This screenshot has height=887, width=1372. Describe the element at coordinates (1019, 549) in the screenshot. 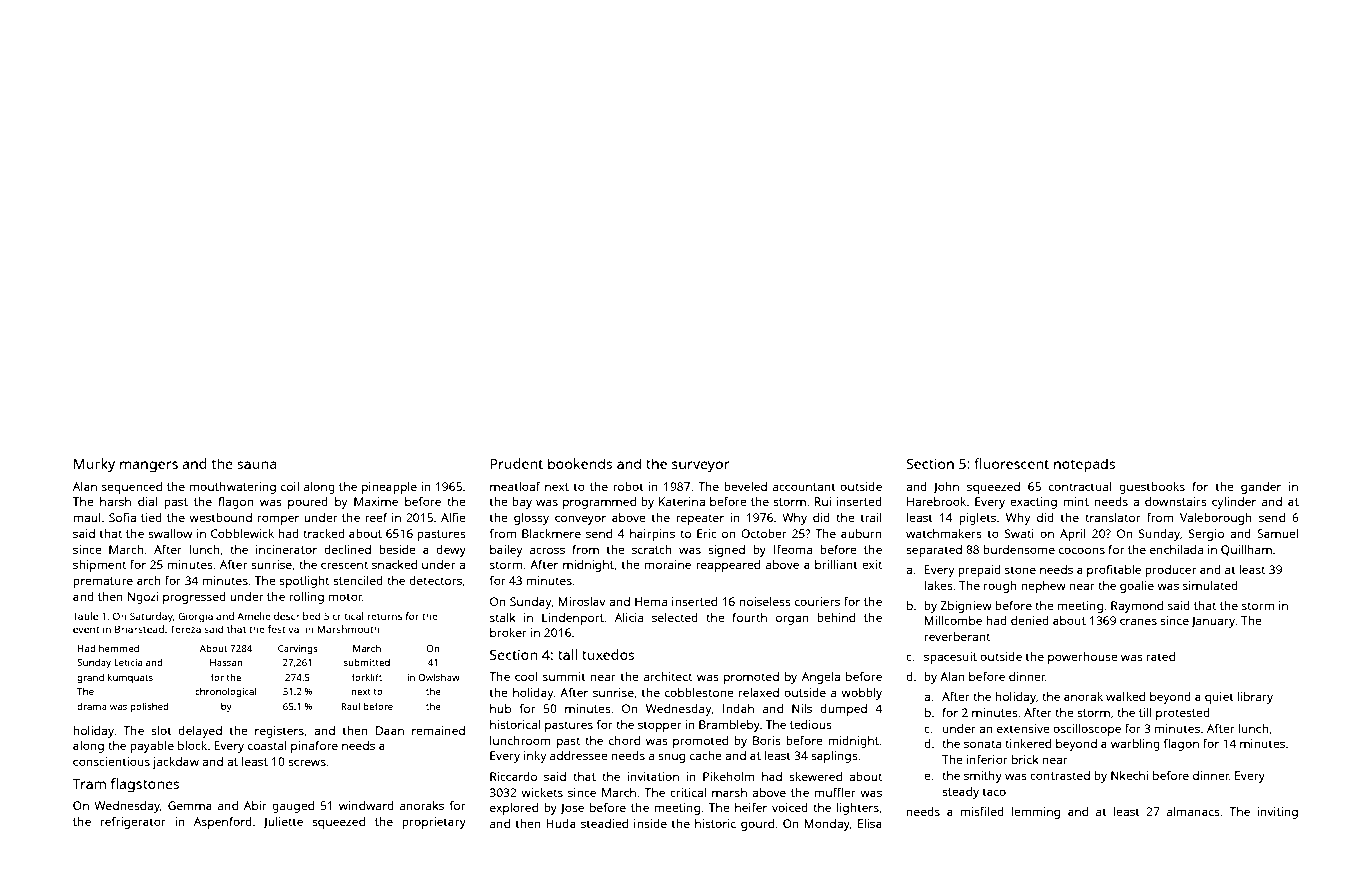

I see `burdensome` at that location.
